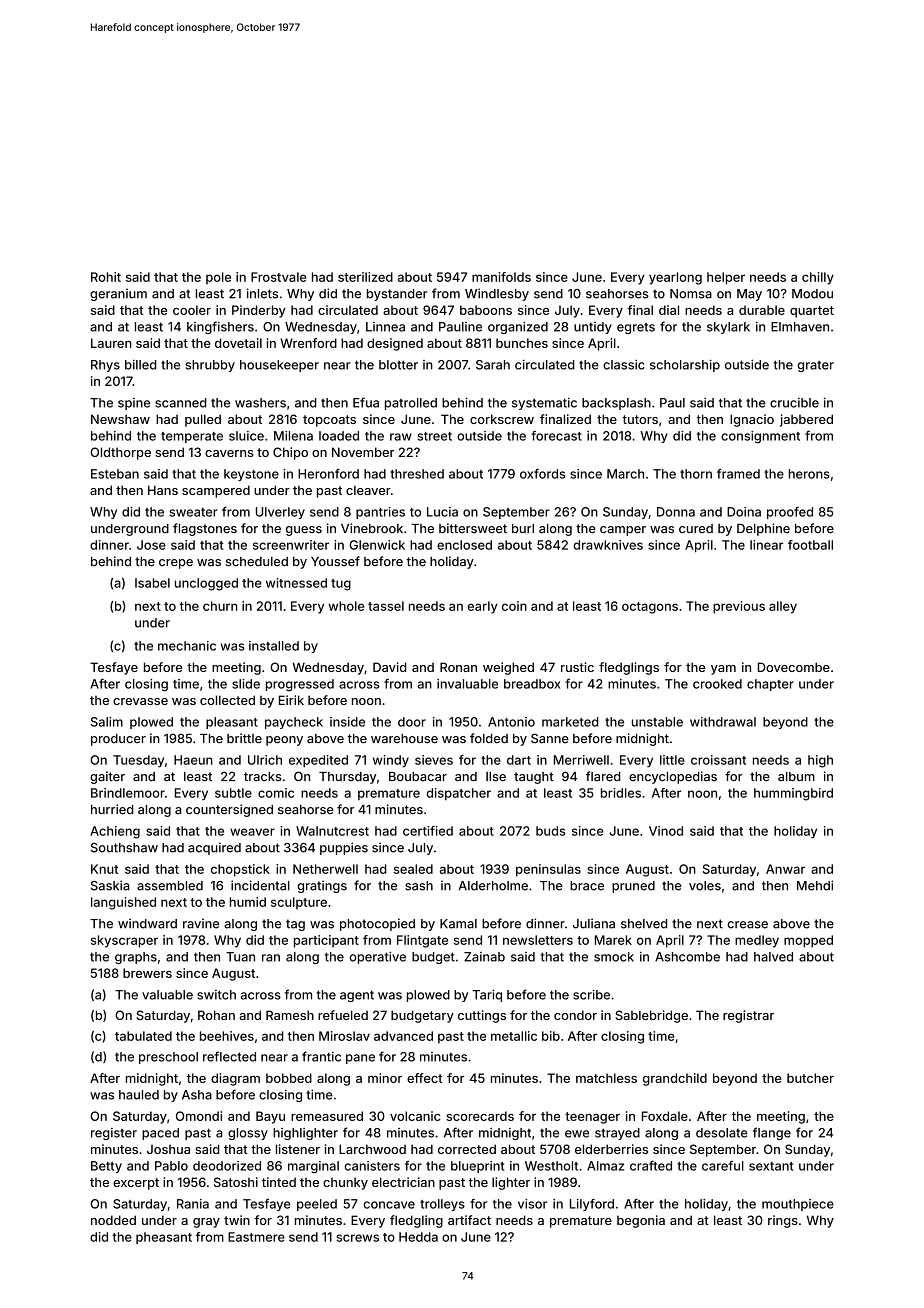 Image resolution: width=924 pixels, height=1308 pixels. What do you see at coordinates (236, 1182) in the screenshot?
I see `Satoshi` at bounding box center [236, 1182].
